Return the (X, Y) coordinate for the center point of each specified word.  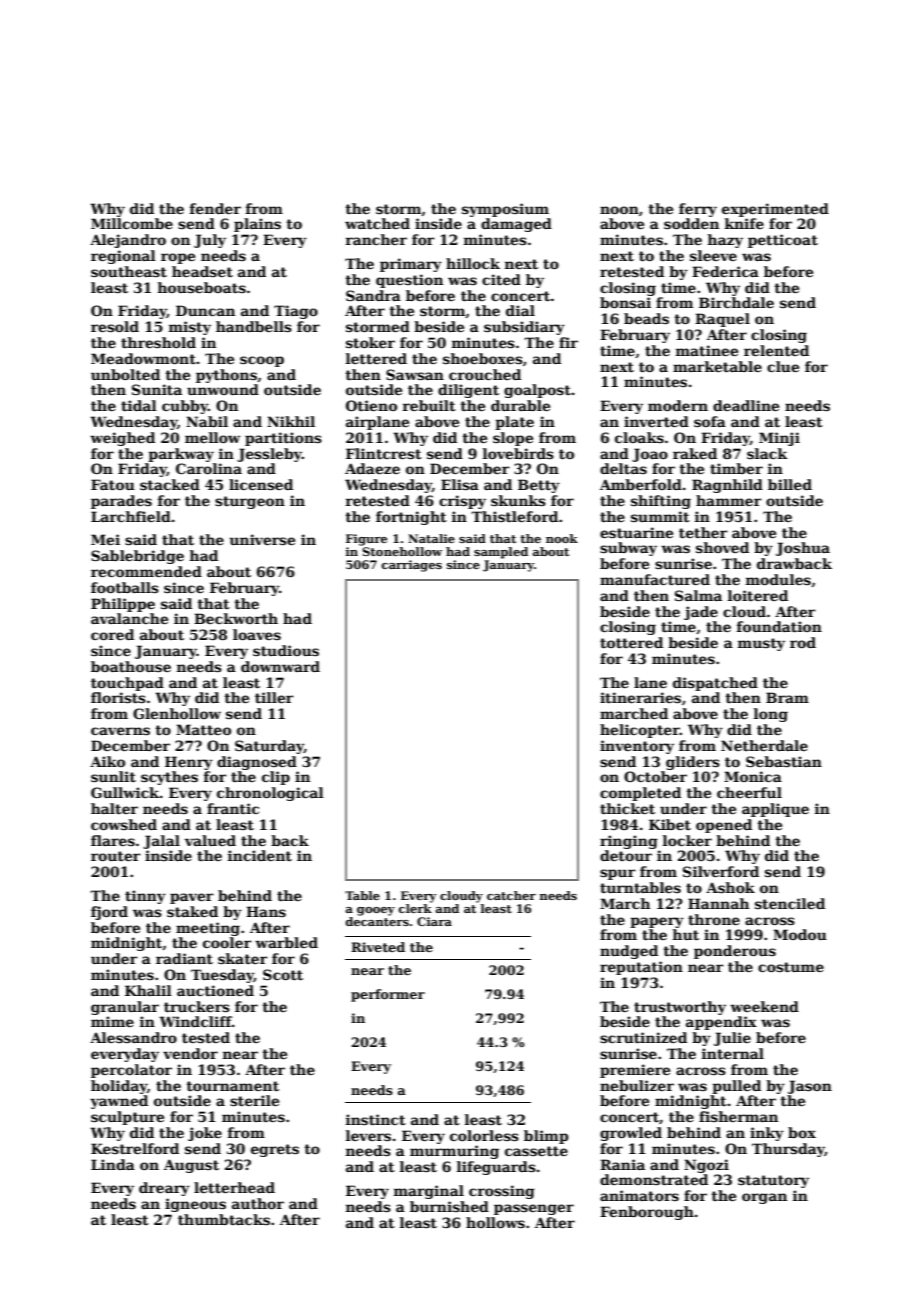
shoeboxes (483, 358)
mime (112, 1021)
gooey (376, 911)
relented (776, 350)
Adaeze (372, 468)
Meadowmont (143, 358)
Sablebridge (137, 557)
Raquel (722, 320)
